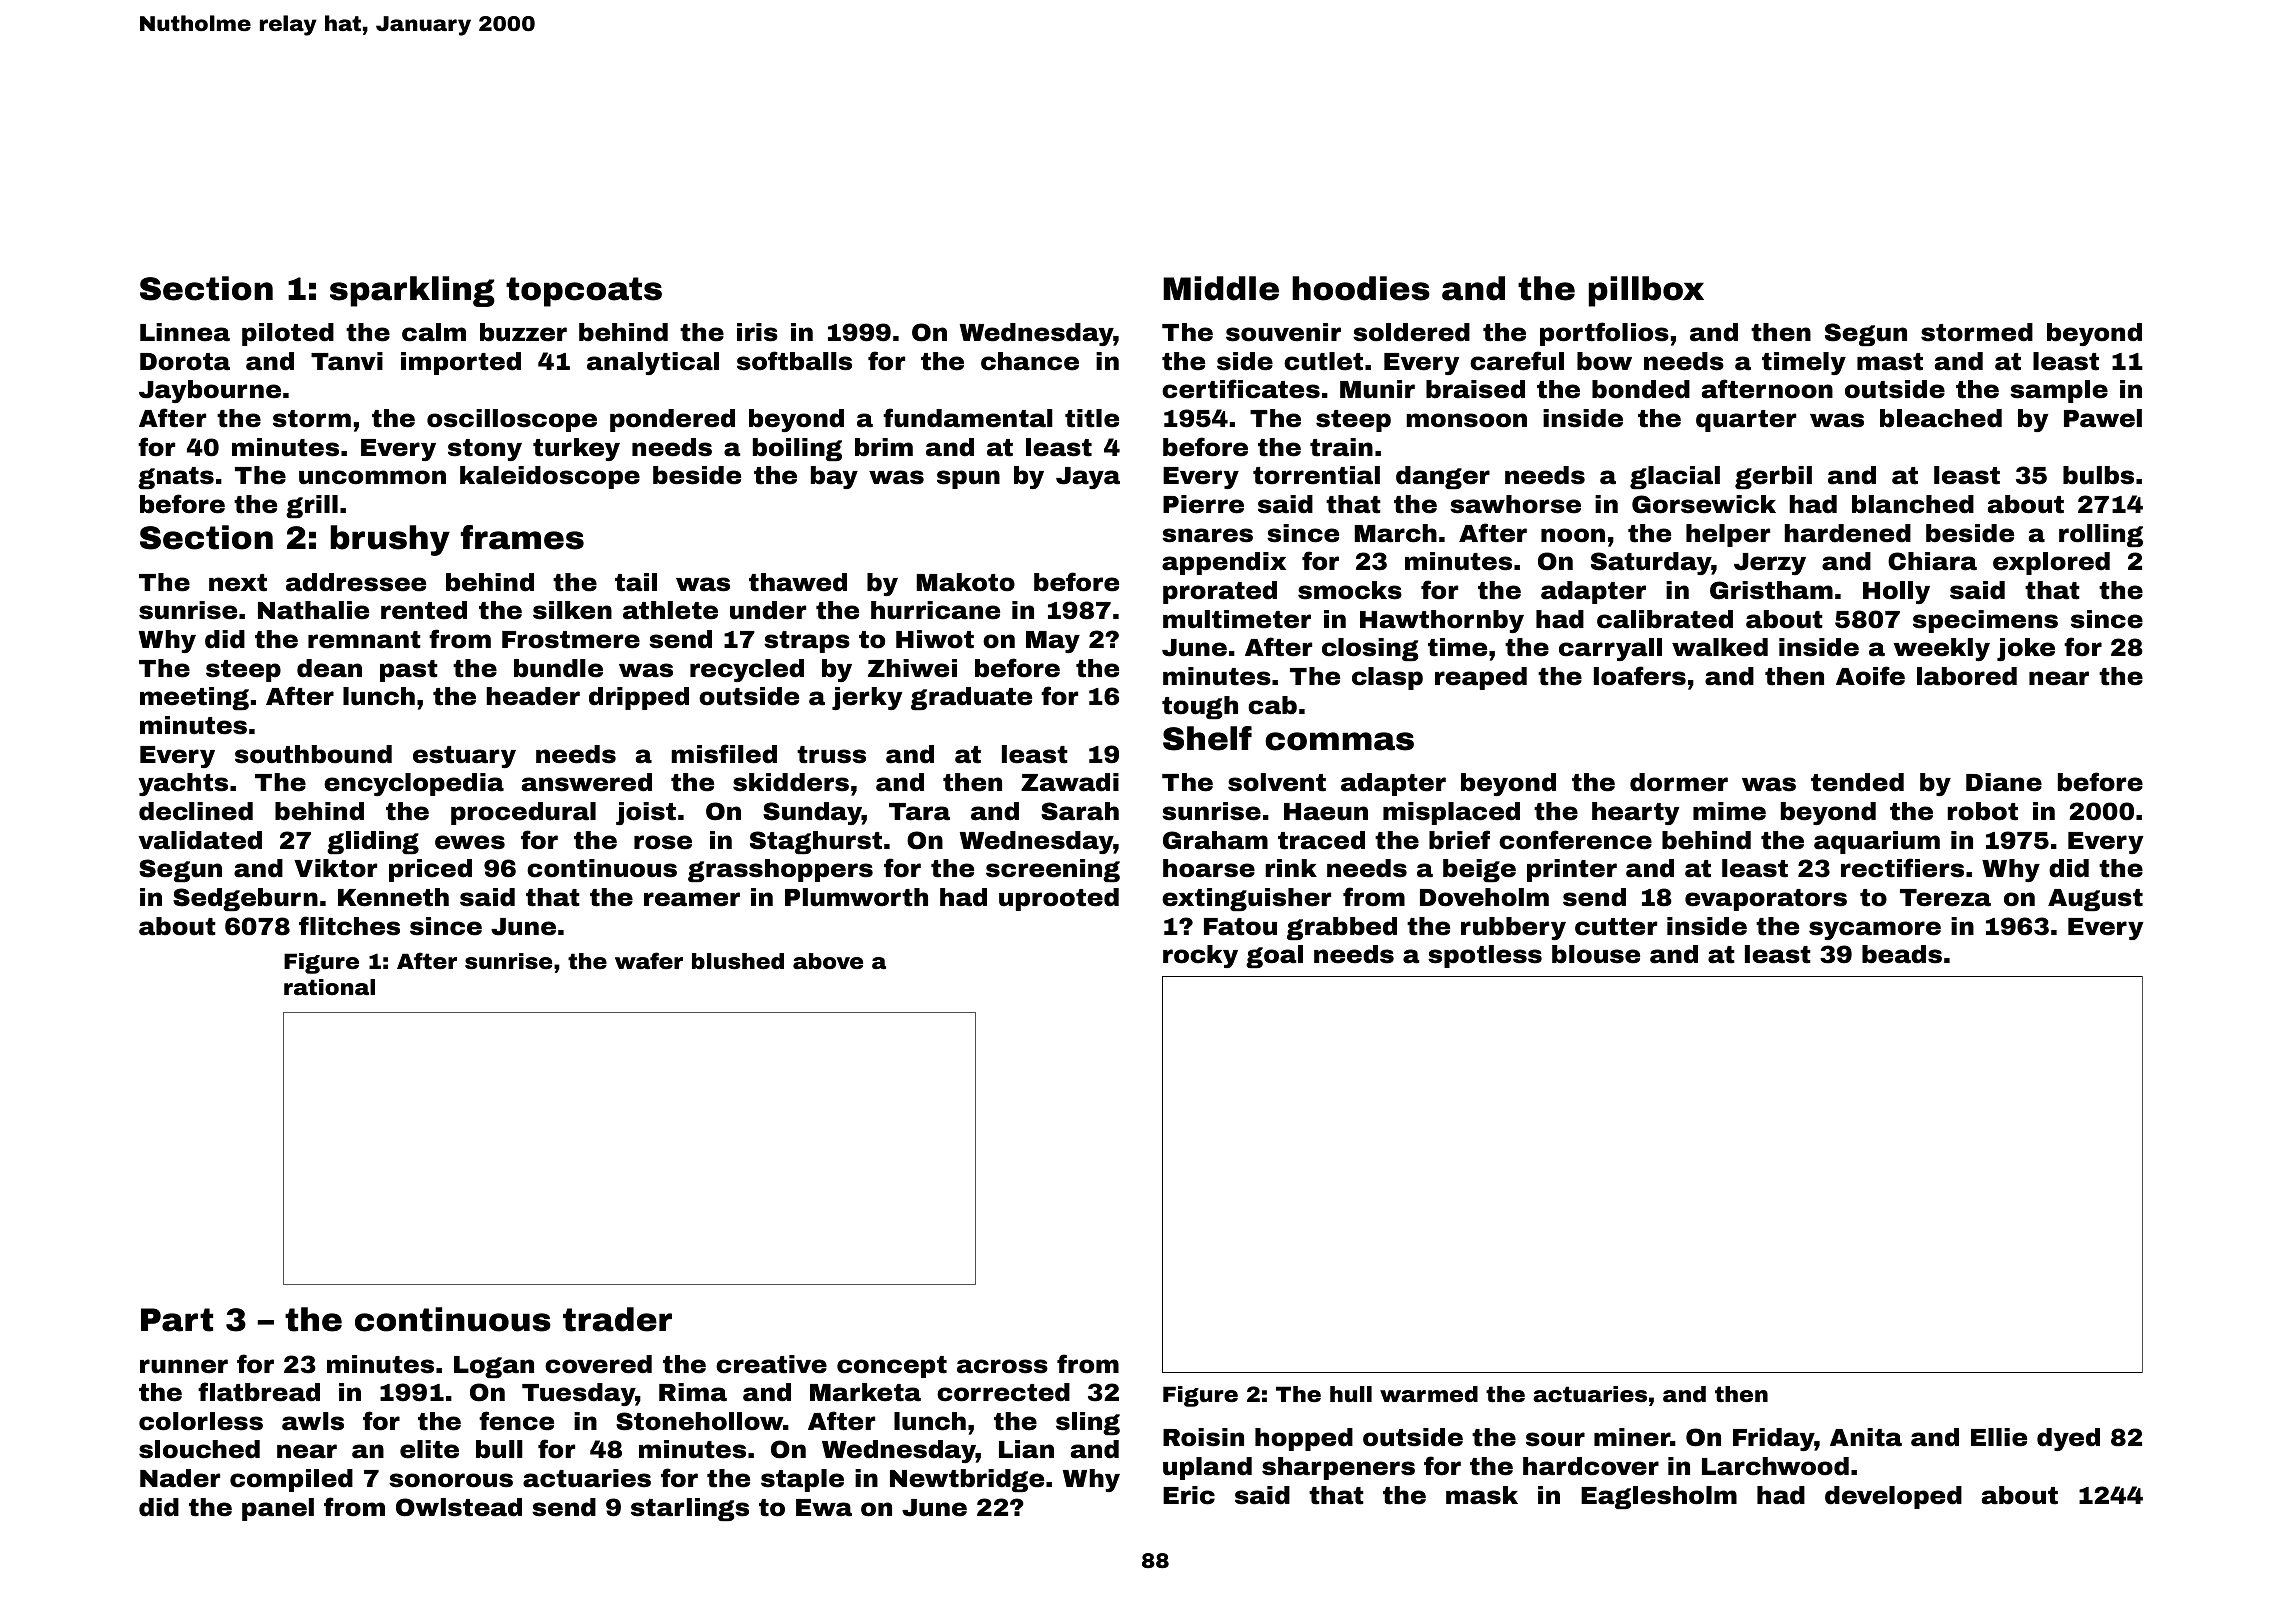 The height and width of the screenshot is (1614, 2282). I want to click on Zawadi, so click(1070, 782).
